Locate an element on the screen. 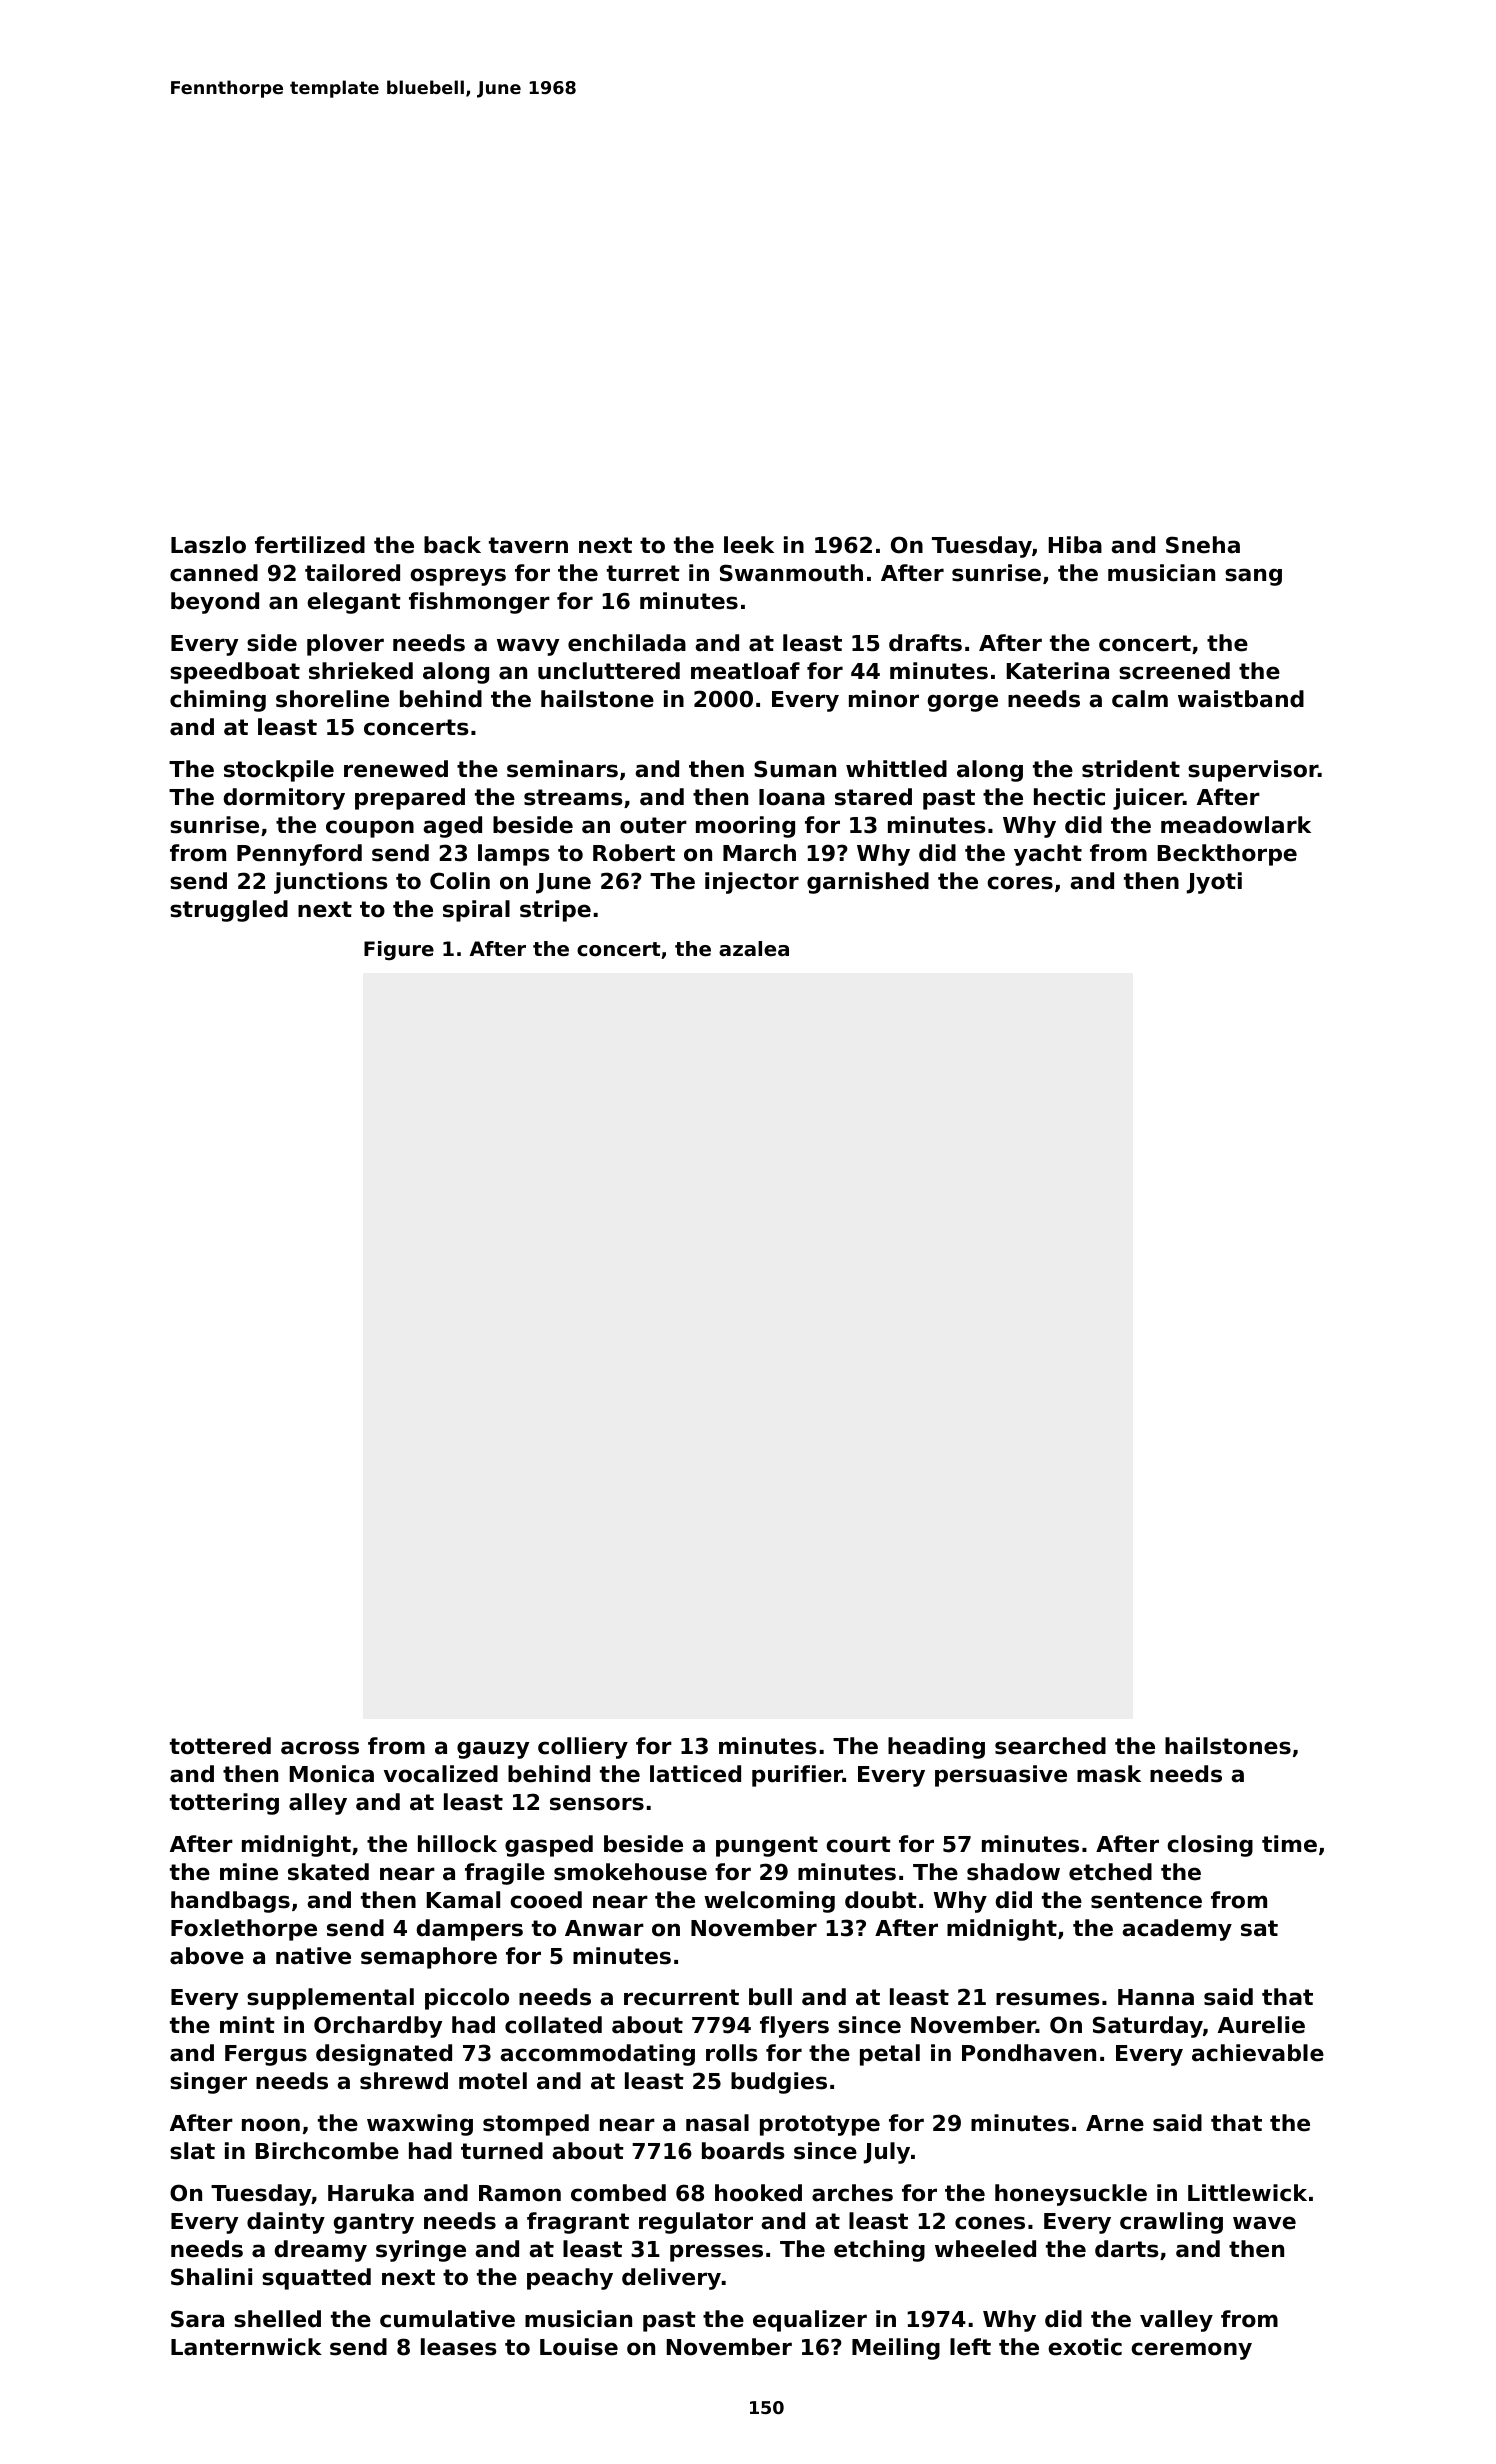 The width and height of the screenshot is (1496, 2464). gauzy is located at coordinates (493, 1750).
